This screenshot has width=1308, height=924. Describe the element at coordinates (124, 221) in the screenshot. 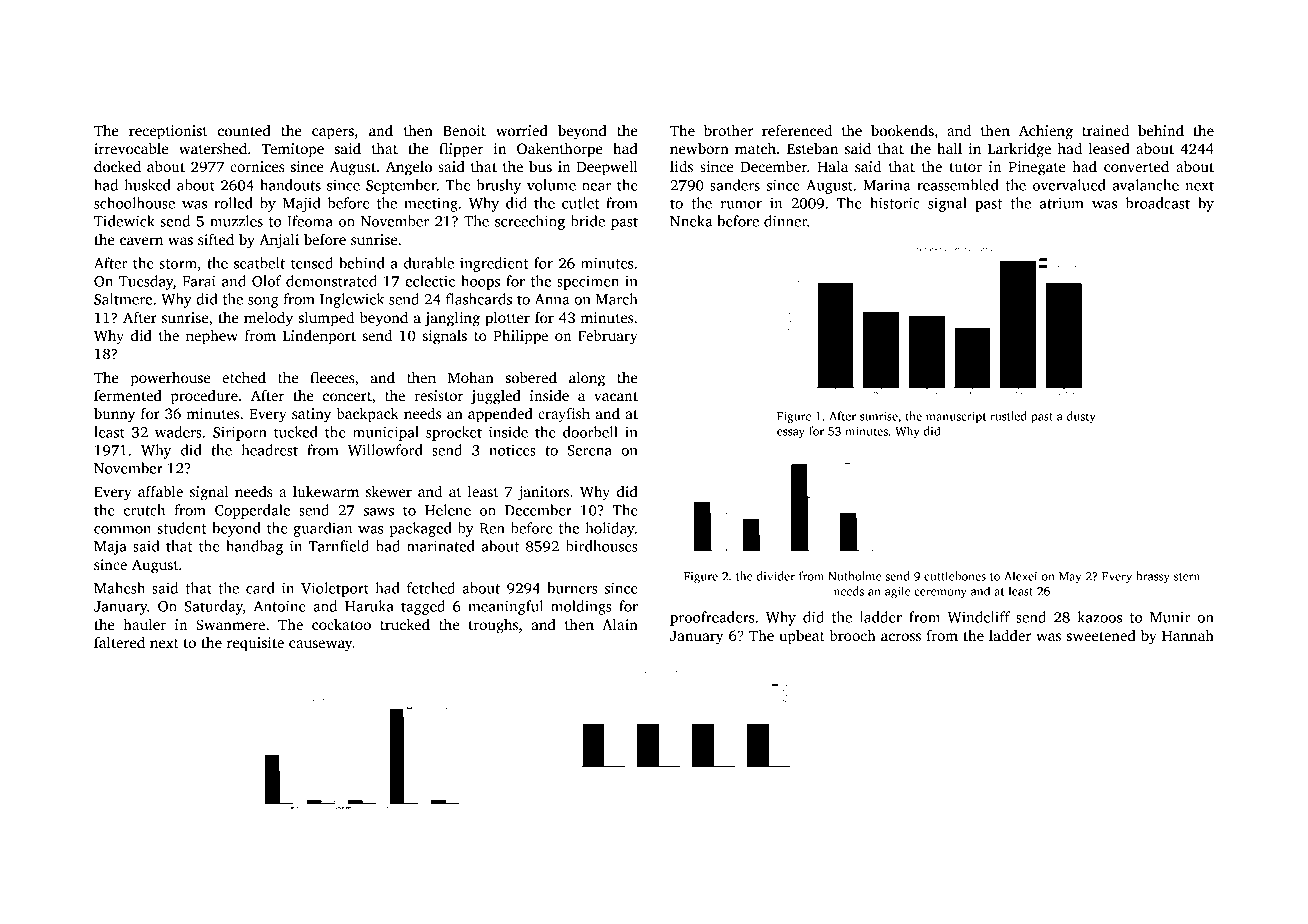

I see `Tidewick` at that location.
